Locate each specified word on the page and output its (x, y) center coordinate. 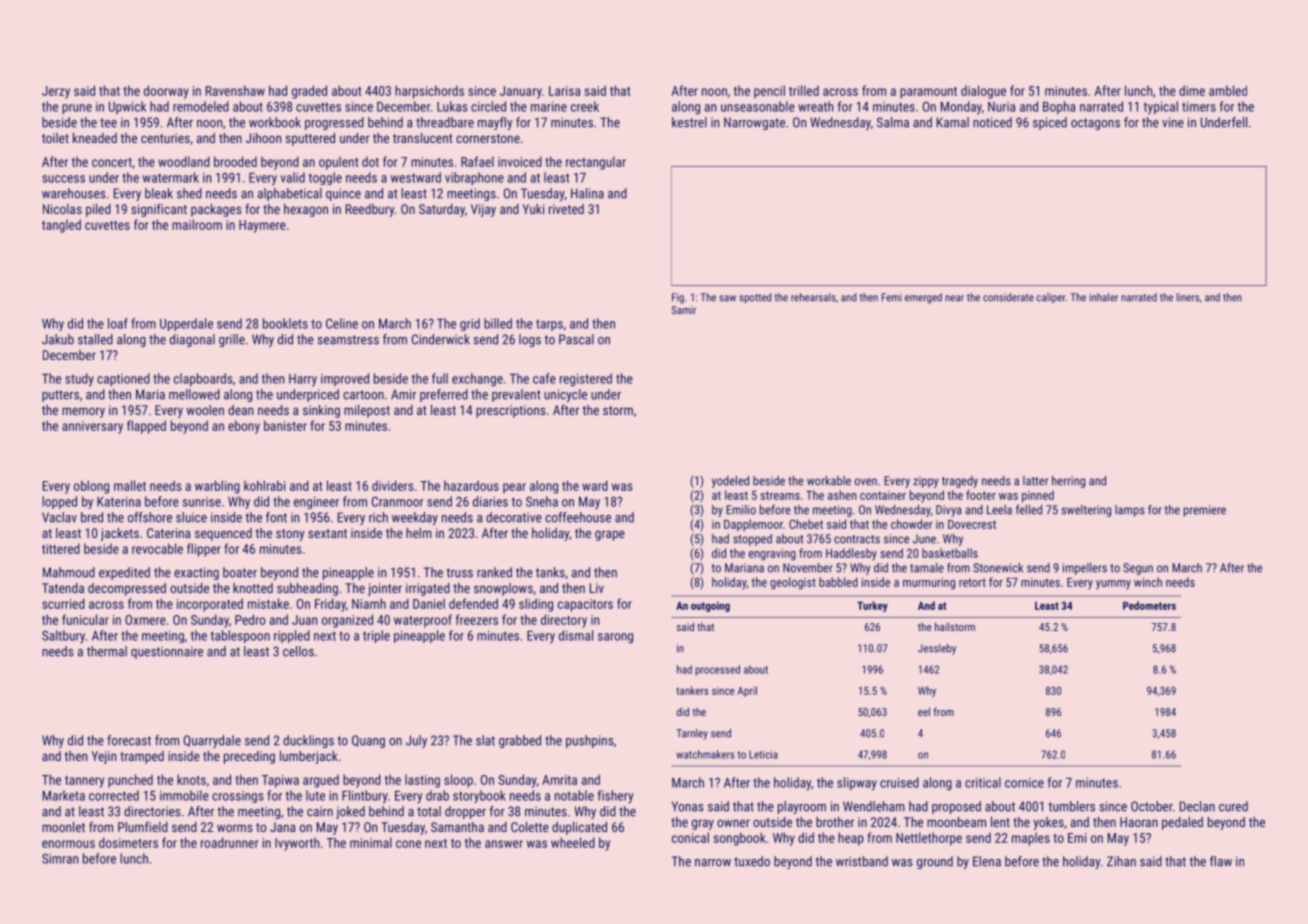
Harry (303, 380)
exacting (196, 573)
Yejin (103, 757)
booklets (285, 323)
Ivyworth (297, 844)
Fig (678, 298)
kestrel (689, 122)
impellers (1085, 569)
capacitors (585, 605)
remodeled (201, 106)
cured (1233, 806)
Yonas (688, 806)
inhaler (1104, 297)
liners (1188, 297)
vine (1173, 122)
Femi (891, 297)
